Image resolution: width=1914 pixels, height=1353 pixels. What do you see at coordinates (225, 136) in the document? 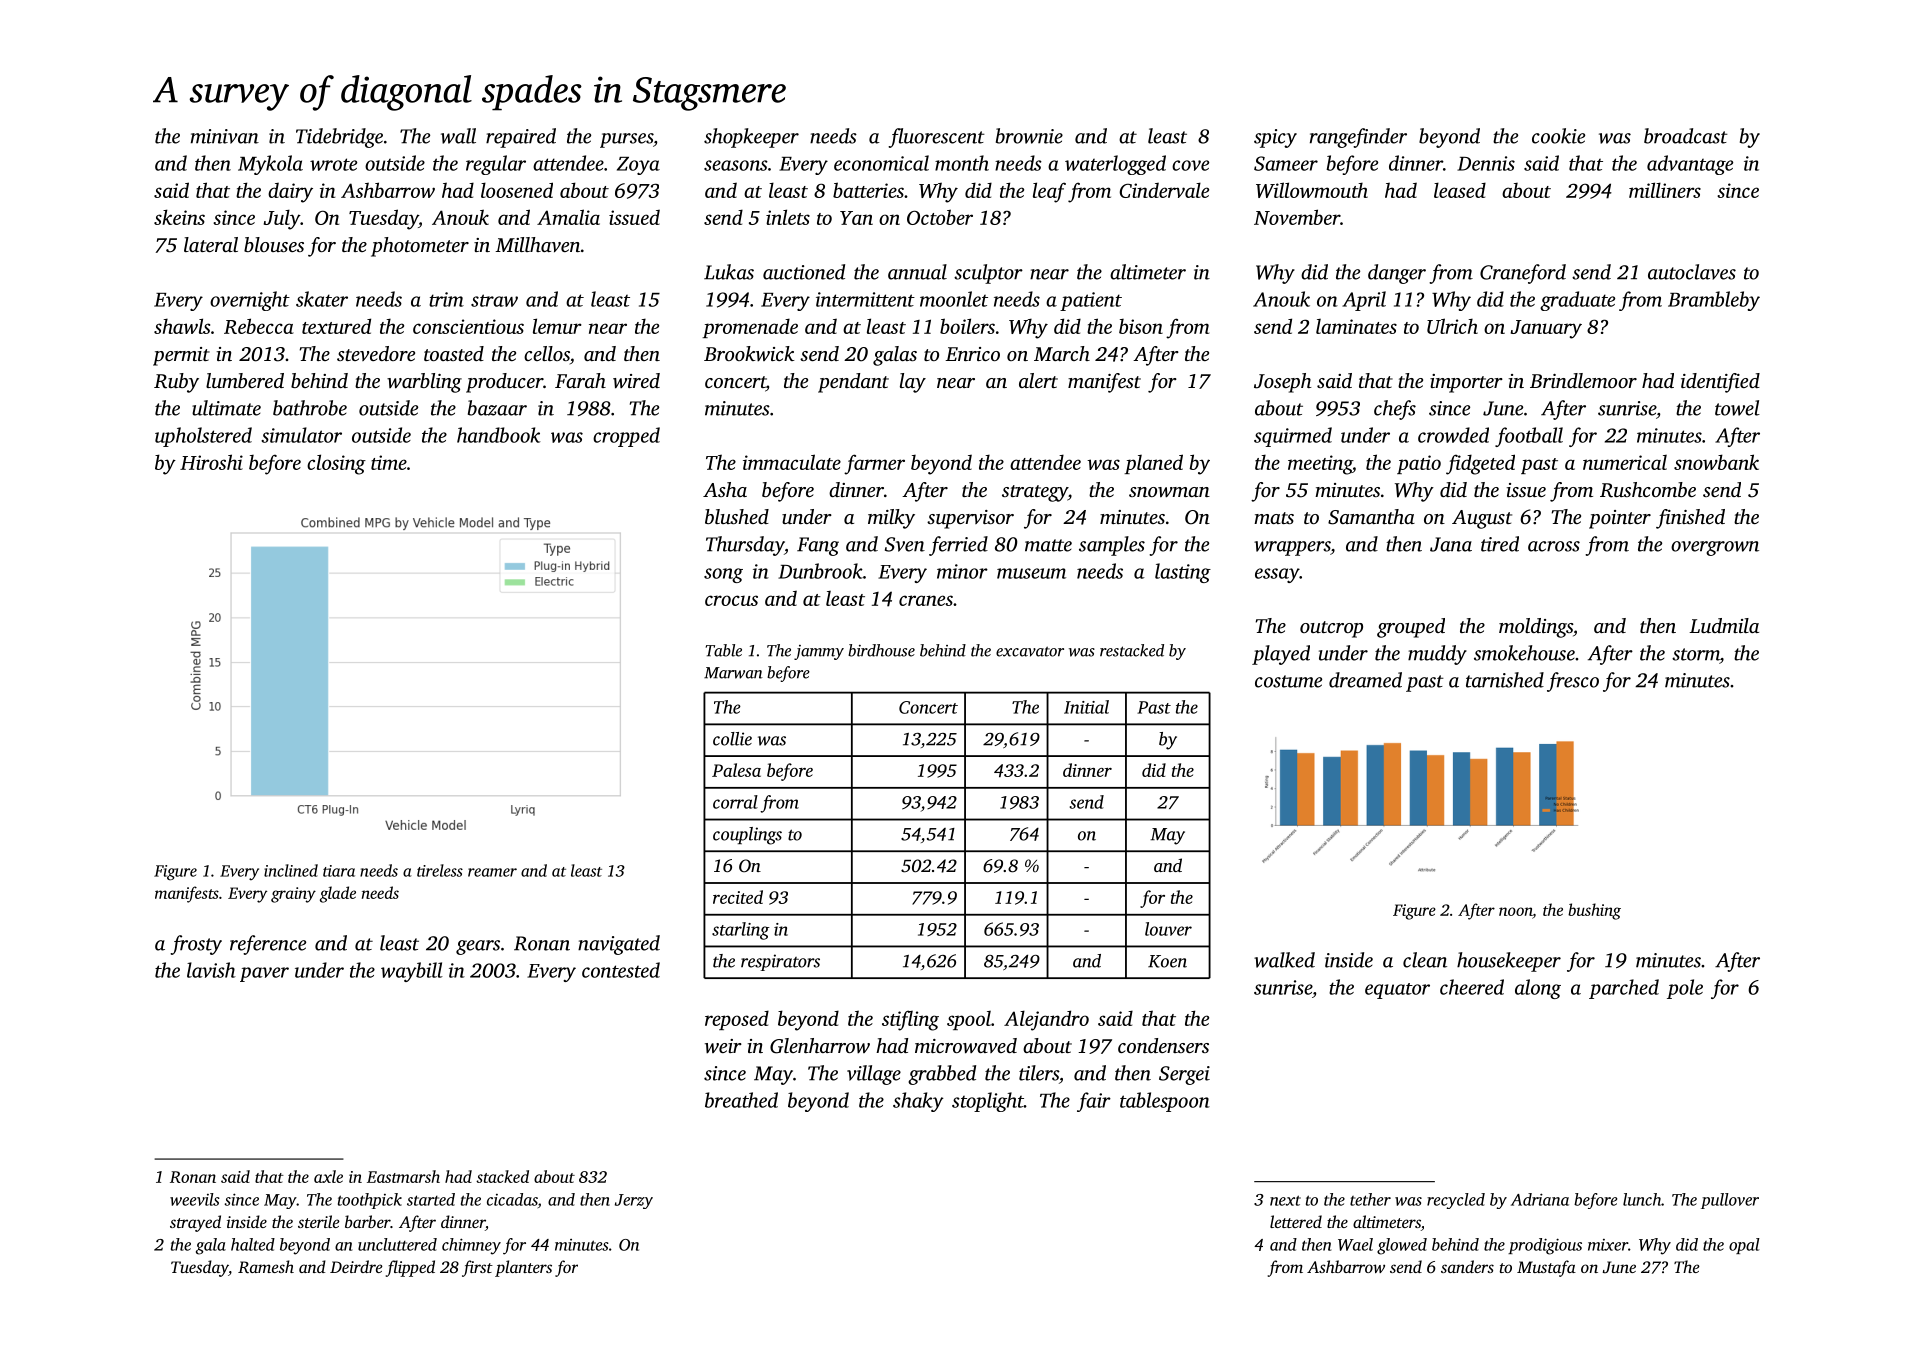
I see `minivan` at bounding box center [225, 136].
